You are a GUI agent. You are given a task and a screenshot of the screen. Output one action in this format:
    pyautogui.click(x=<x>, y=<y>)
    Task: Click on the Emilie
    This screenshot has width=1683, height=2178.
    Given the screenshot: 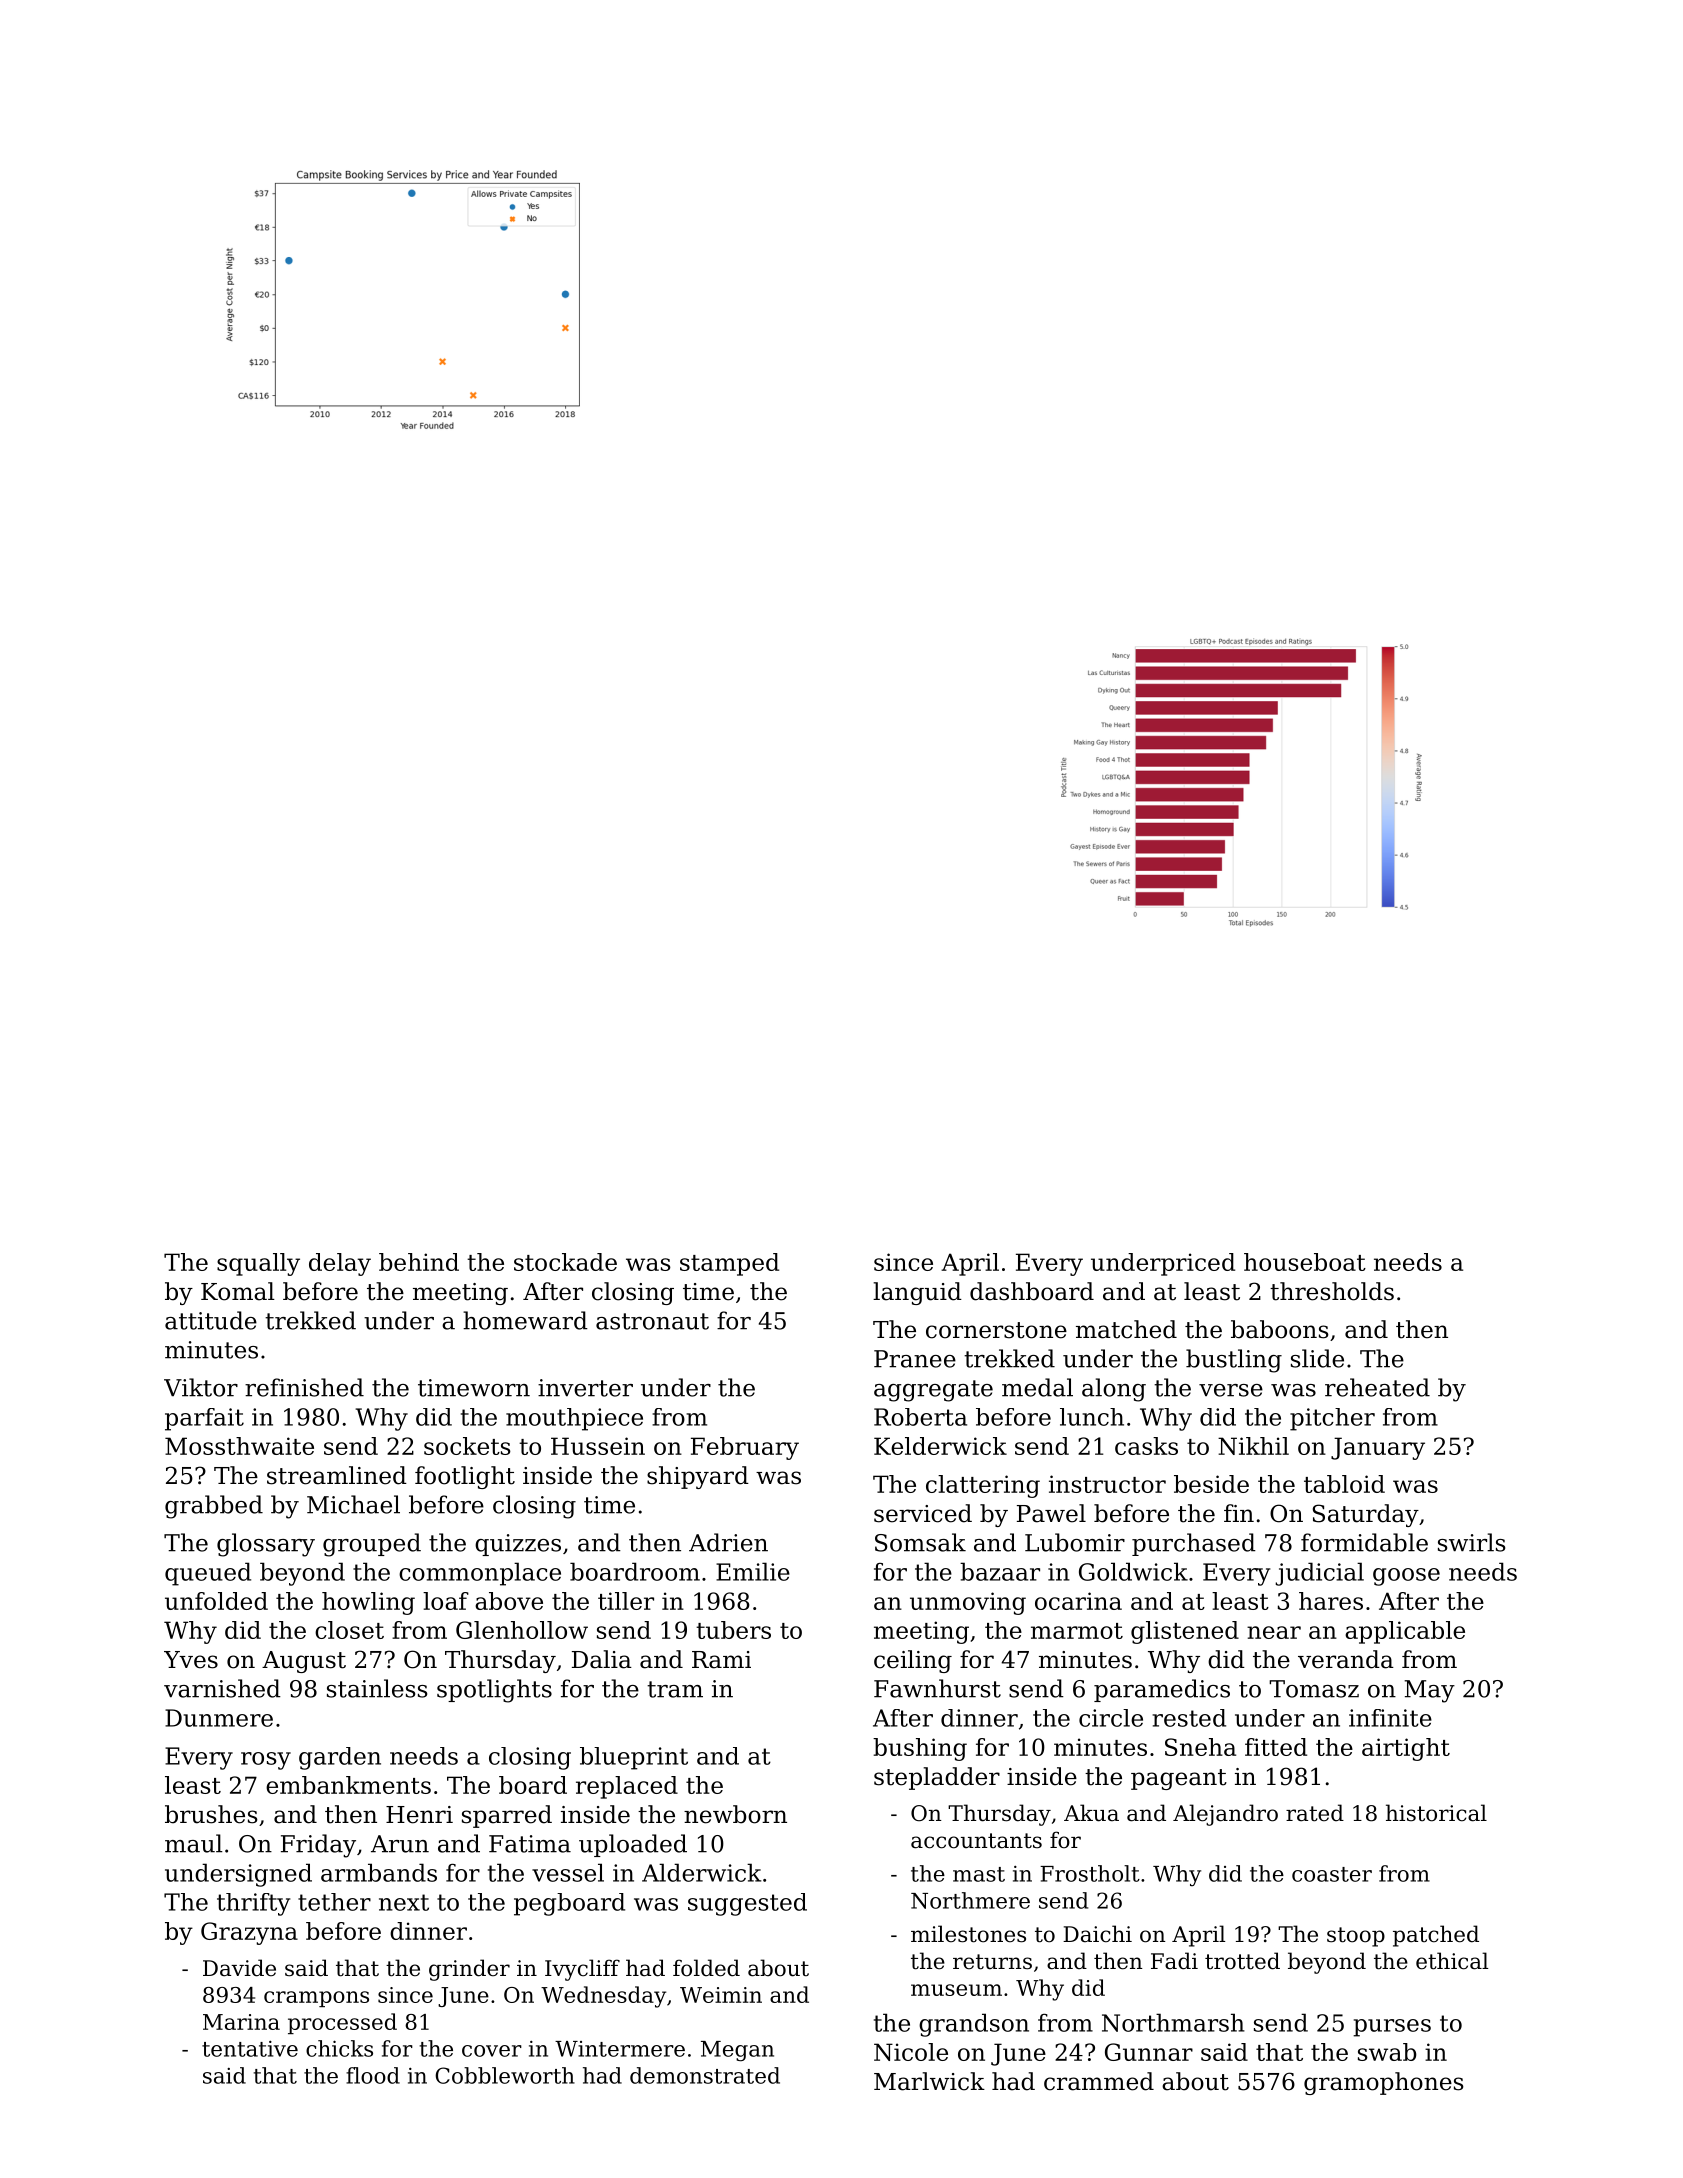 What is the action you would take?
    pyautogui.click(x=753, y=1571)
